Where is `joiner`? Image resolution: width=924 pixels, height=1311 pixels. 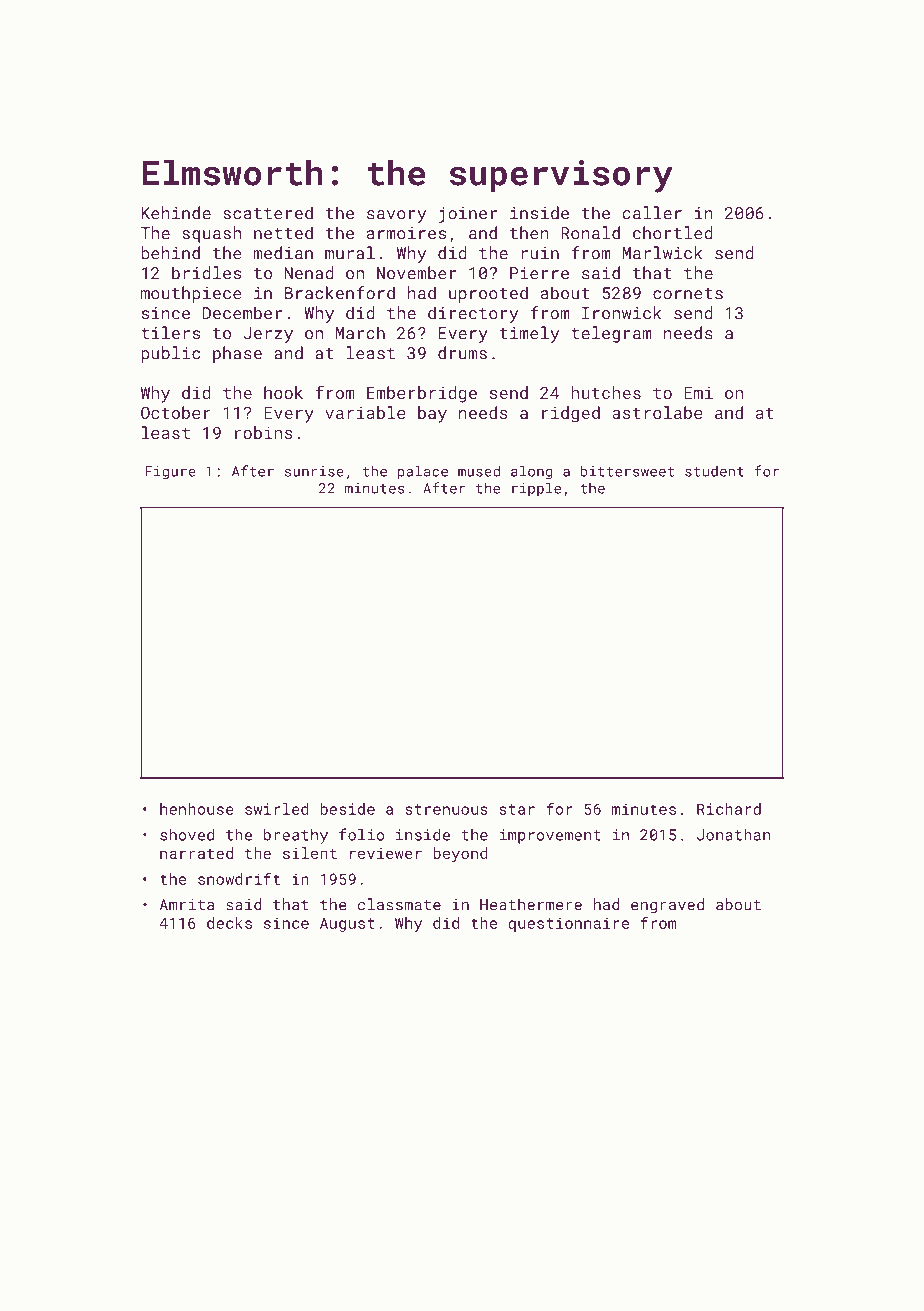
joiner is located at coordinates (468, 215).
